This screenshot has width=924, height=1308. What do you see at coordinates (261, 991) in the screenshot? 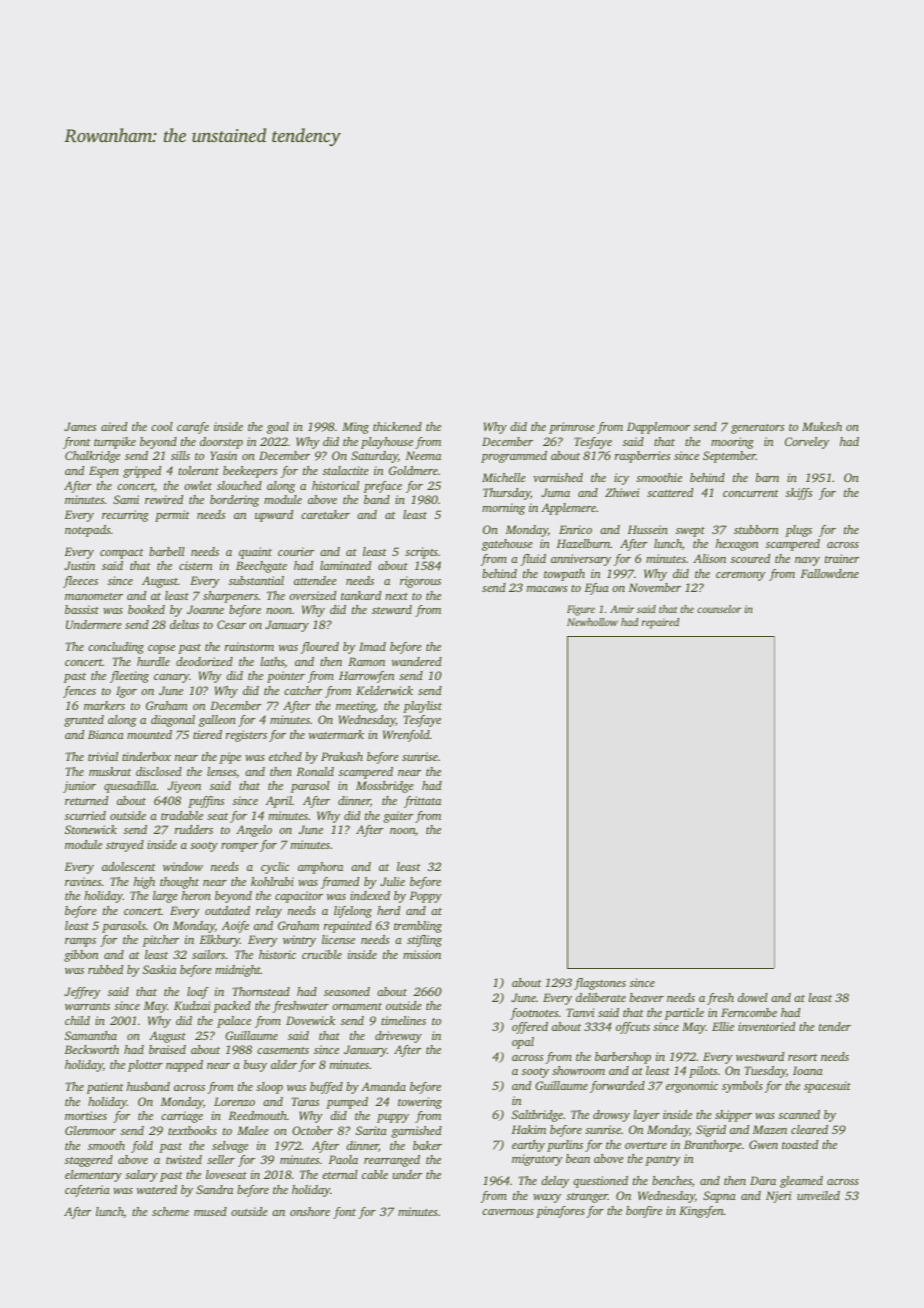
I see `Thornstead` at bounding box center [261, 991].
